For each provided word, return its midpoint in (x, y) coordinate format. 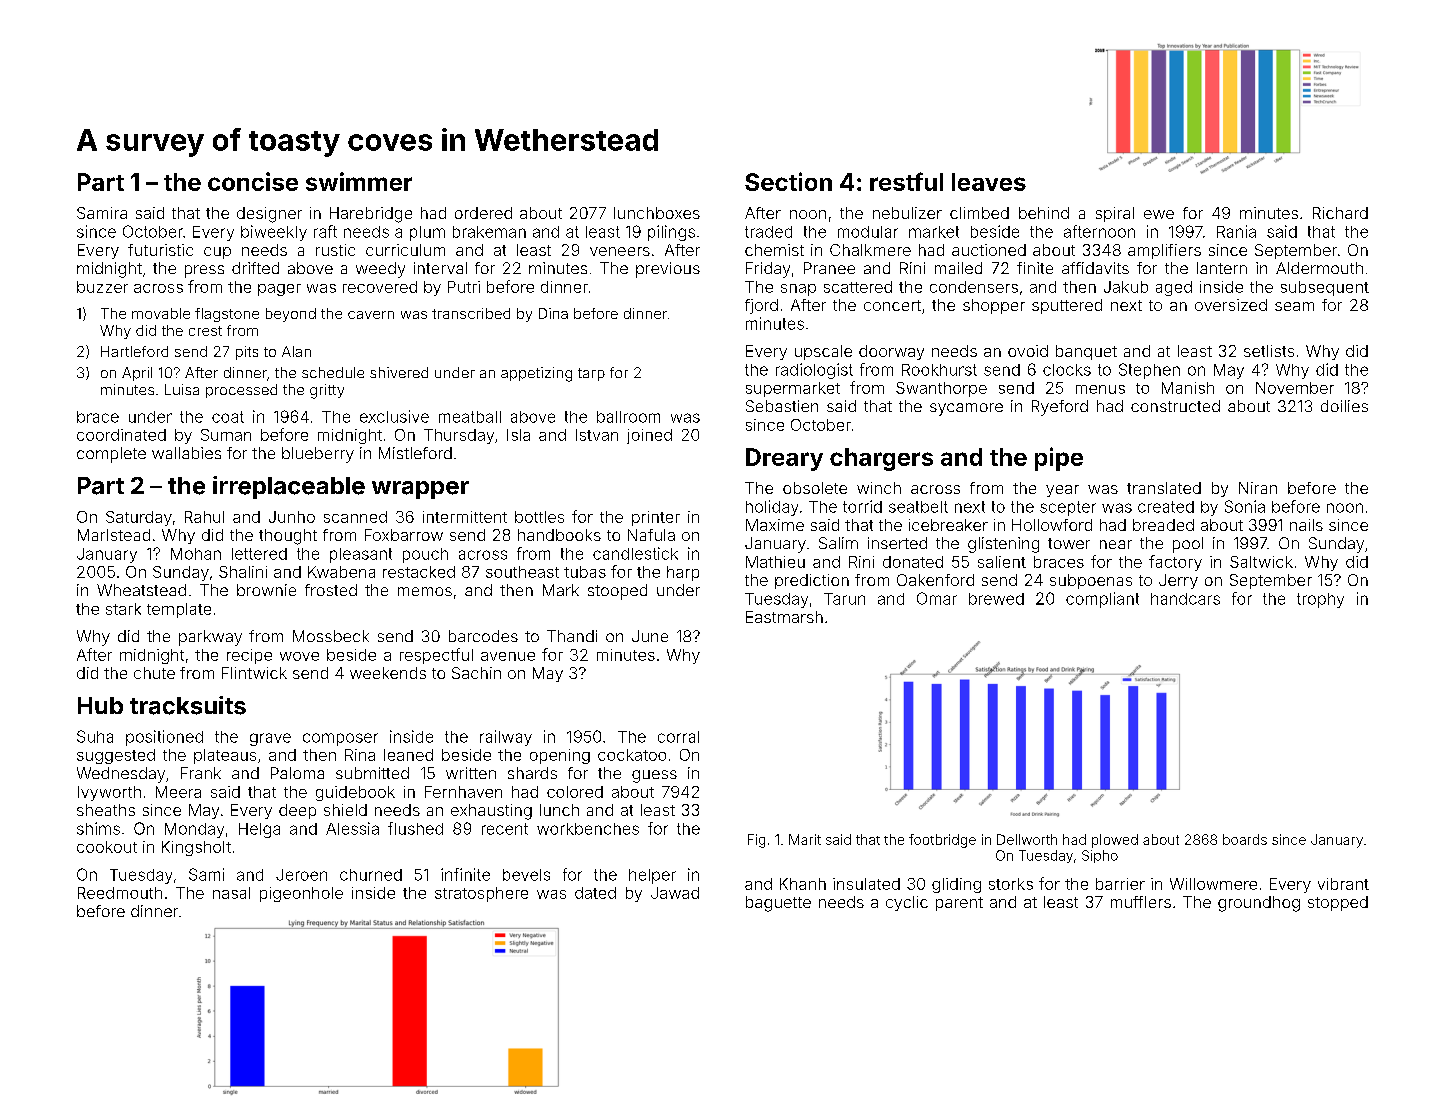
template (179, 610)
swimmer (359, 181)
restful (906, 181)
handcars (1185, 599)
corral (678, 737)
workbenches (588, 829)
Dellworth (1027, 839)
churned (371, 875)
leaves (989, 182)
